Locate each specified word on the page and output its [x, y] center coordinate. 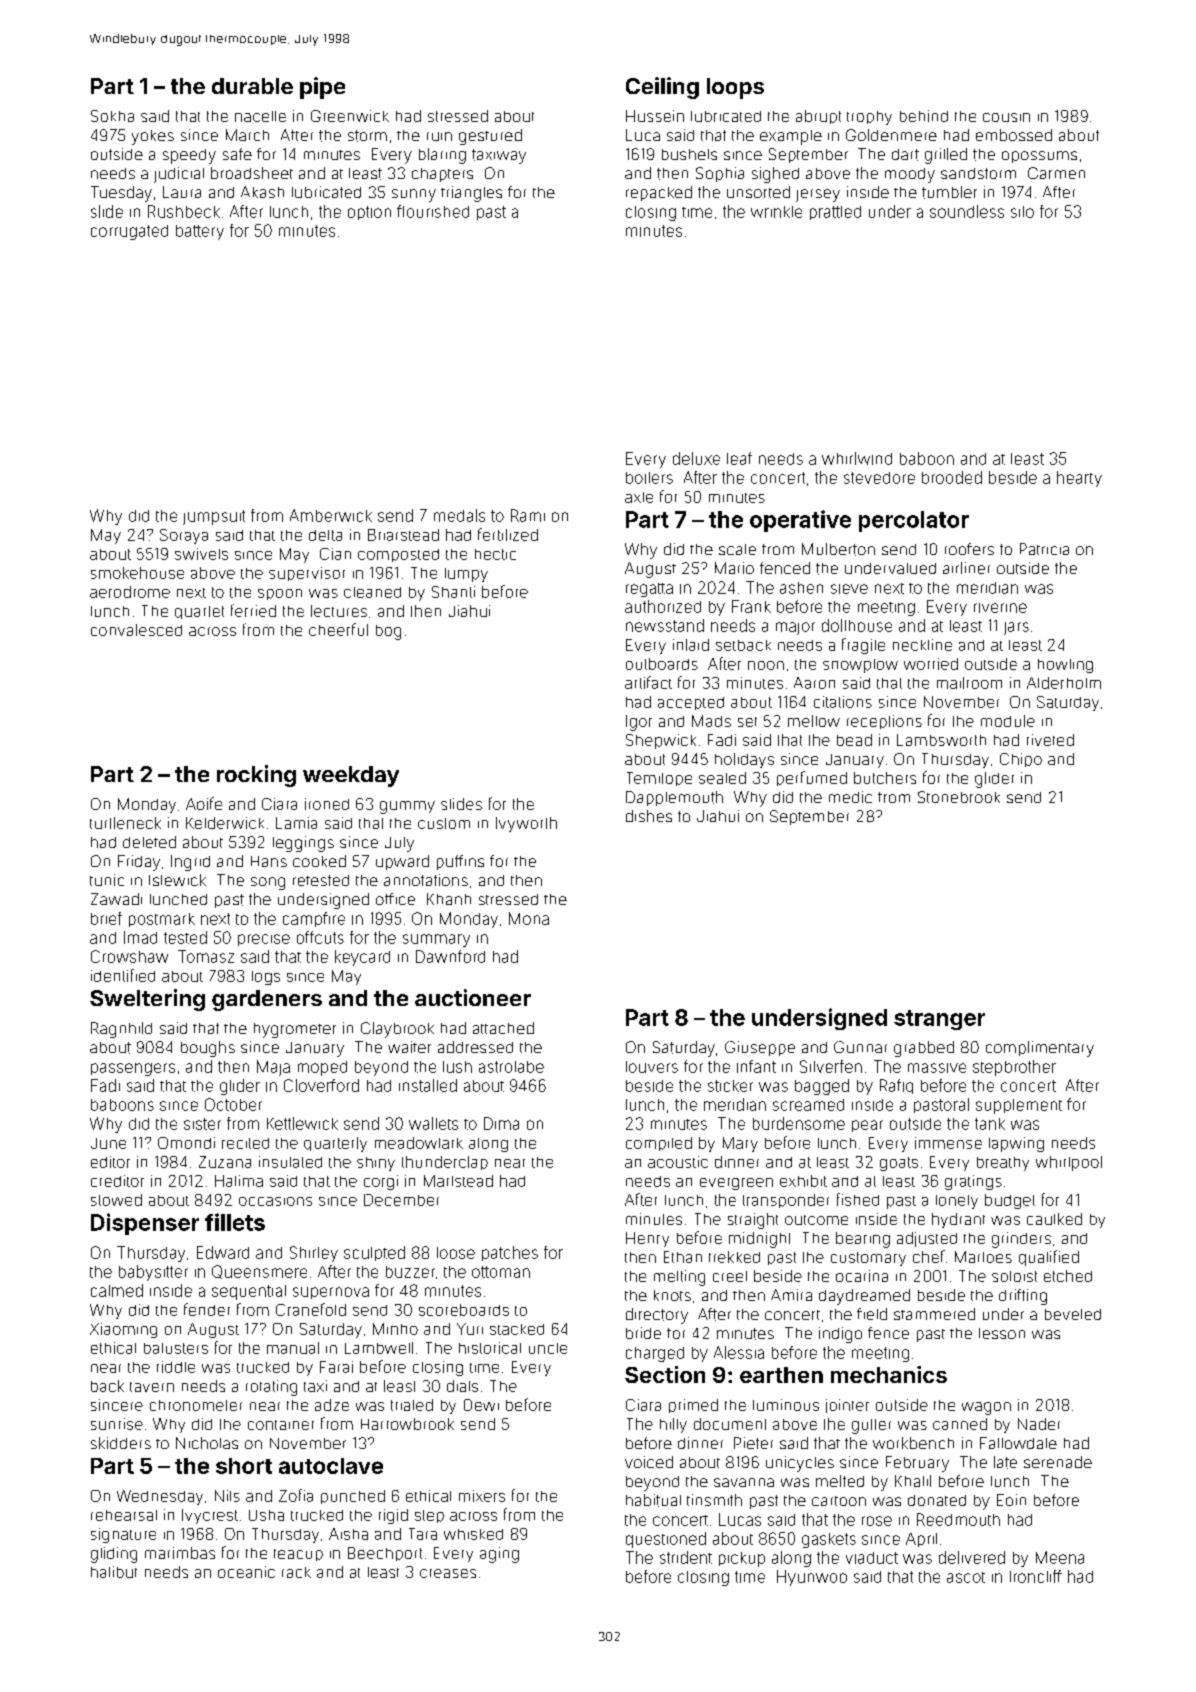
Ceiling [662, 88]
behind [924, 116]
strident [686, 1557]
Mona [529, 918]
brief [106, 918]
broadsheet [252, 173]
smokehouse [137, 573]
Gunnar [860, 1047]
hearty [1079, 479]
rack [296, 1572]
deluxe [696, 458]
